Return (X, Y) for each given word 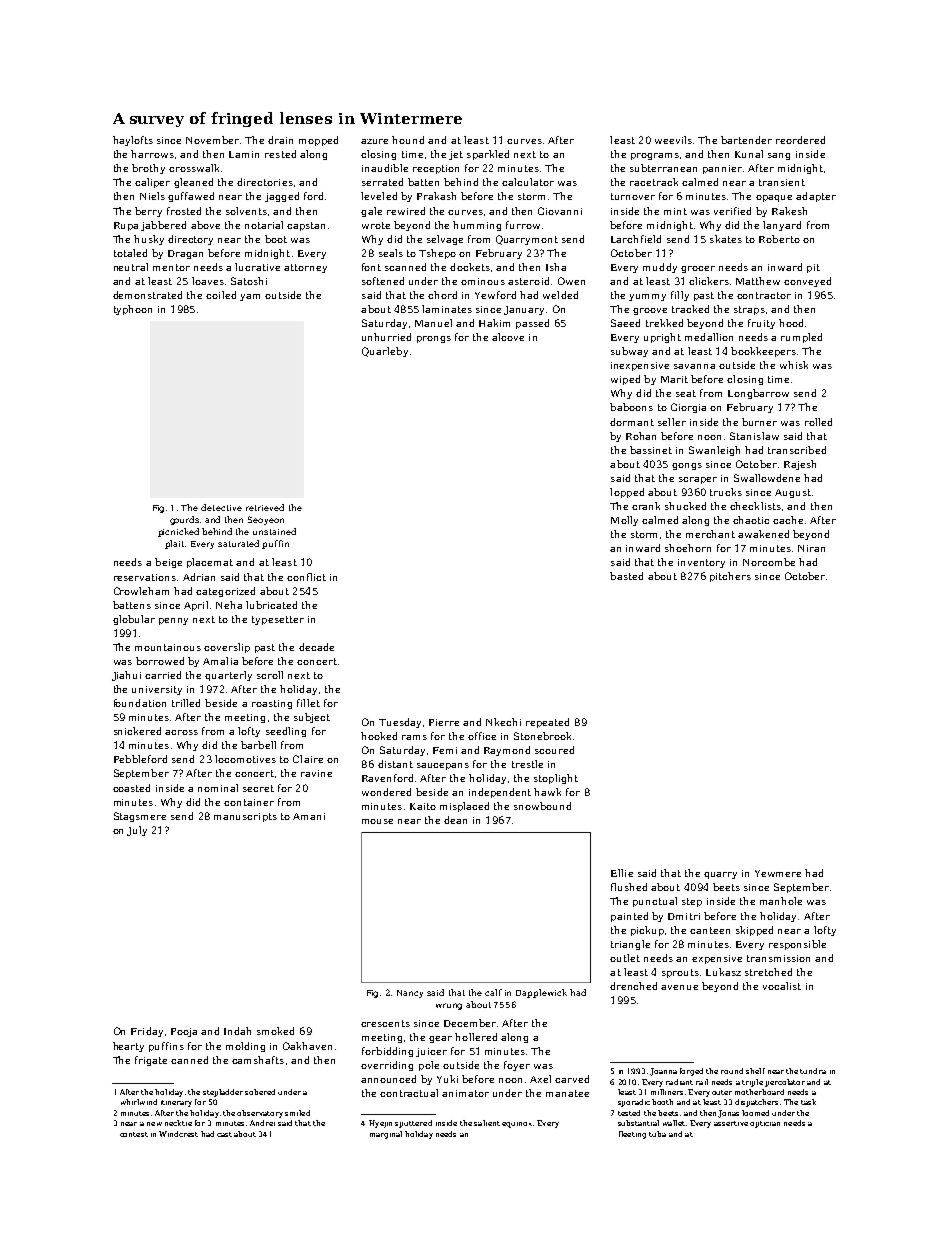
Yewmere (778, 873)
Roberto (779, 239)
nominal (218, 788)
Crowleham (141, 591)
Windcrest (178, 1134)
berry (148, 212)
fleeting (632, 1135)
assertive (731, 1123)
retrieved (265, 507)
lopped (627, 493)
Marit (674, 379)
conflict (306, 577)
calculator (528, 182)
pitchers (730, 577)
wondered (386, 792)
